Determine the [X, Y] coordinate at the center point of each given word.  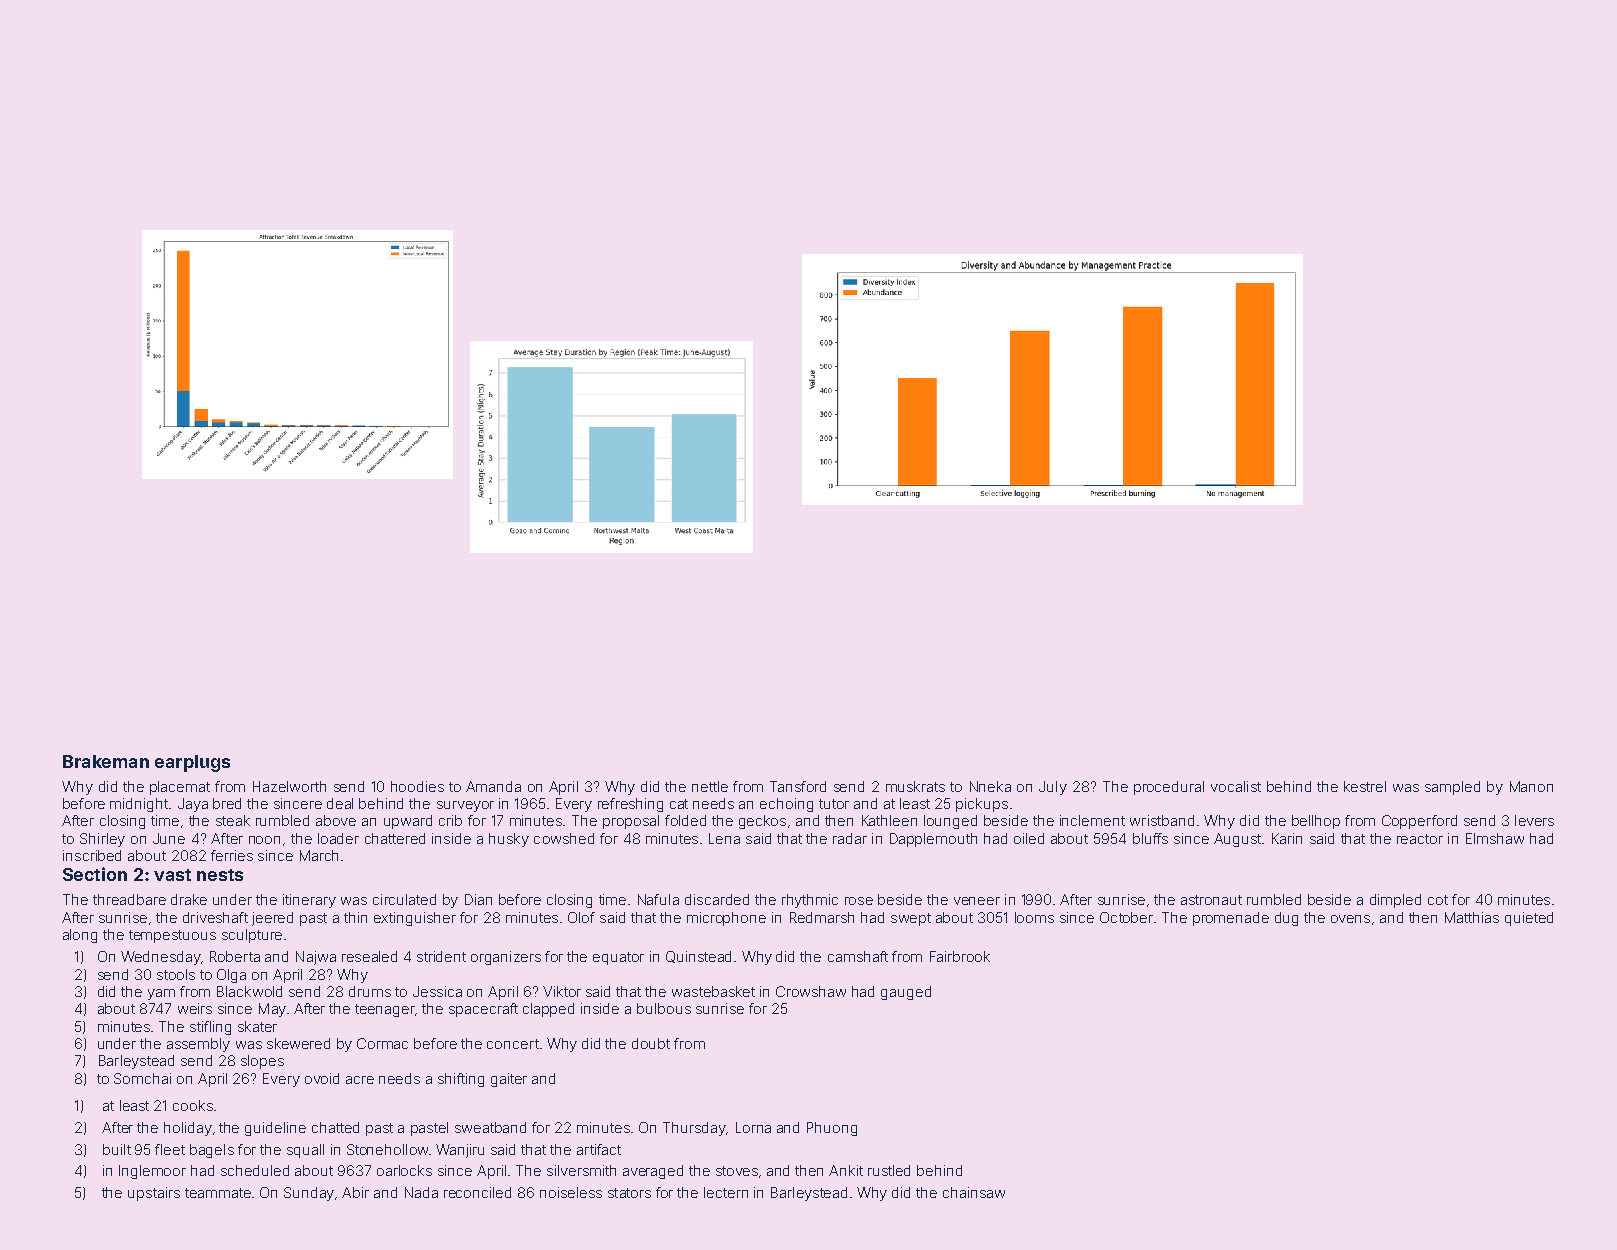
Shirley [102, 840]
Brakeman [106, 761]
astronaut [1211, 900]
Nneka [990, 786]
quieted [1529, 919]
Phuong [832, 1129]
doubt [651, 1043]
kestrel [1365, 786]
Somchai [142, 1078]
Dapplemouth [933, 840]
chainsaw [974, 1192]
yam [161, 994]
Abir [355, 1192]
